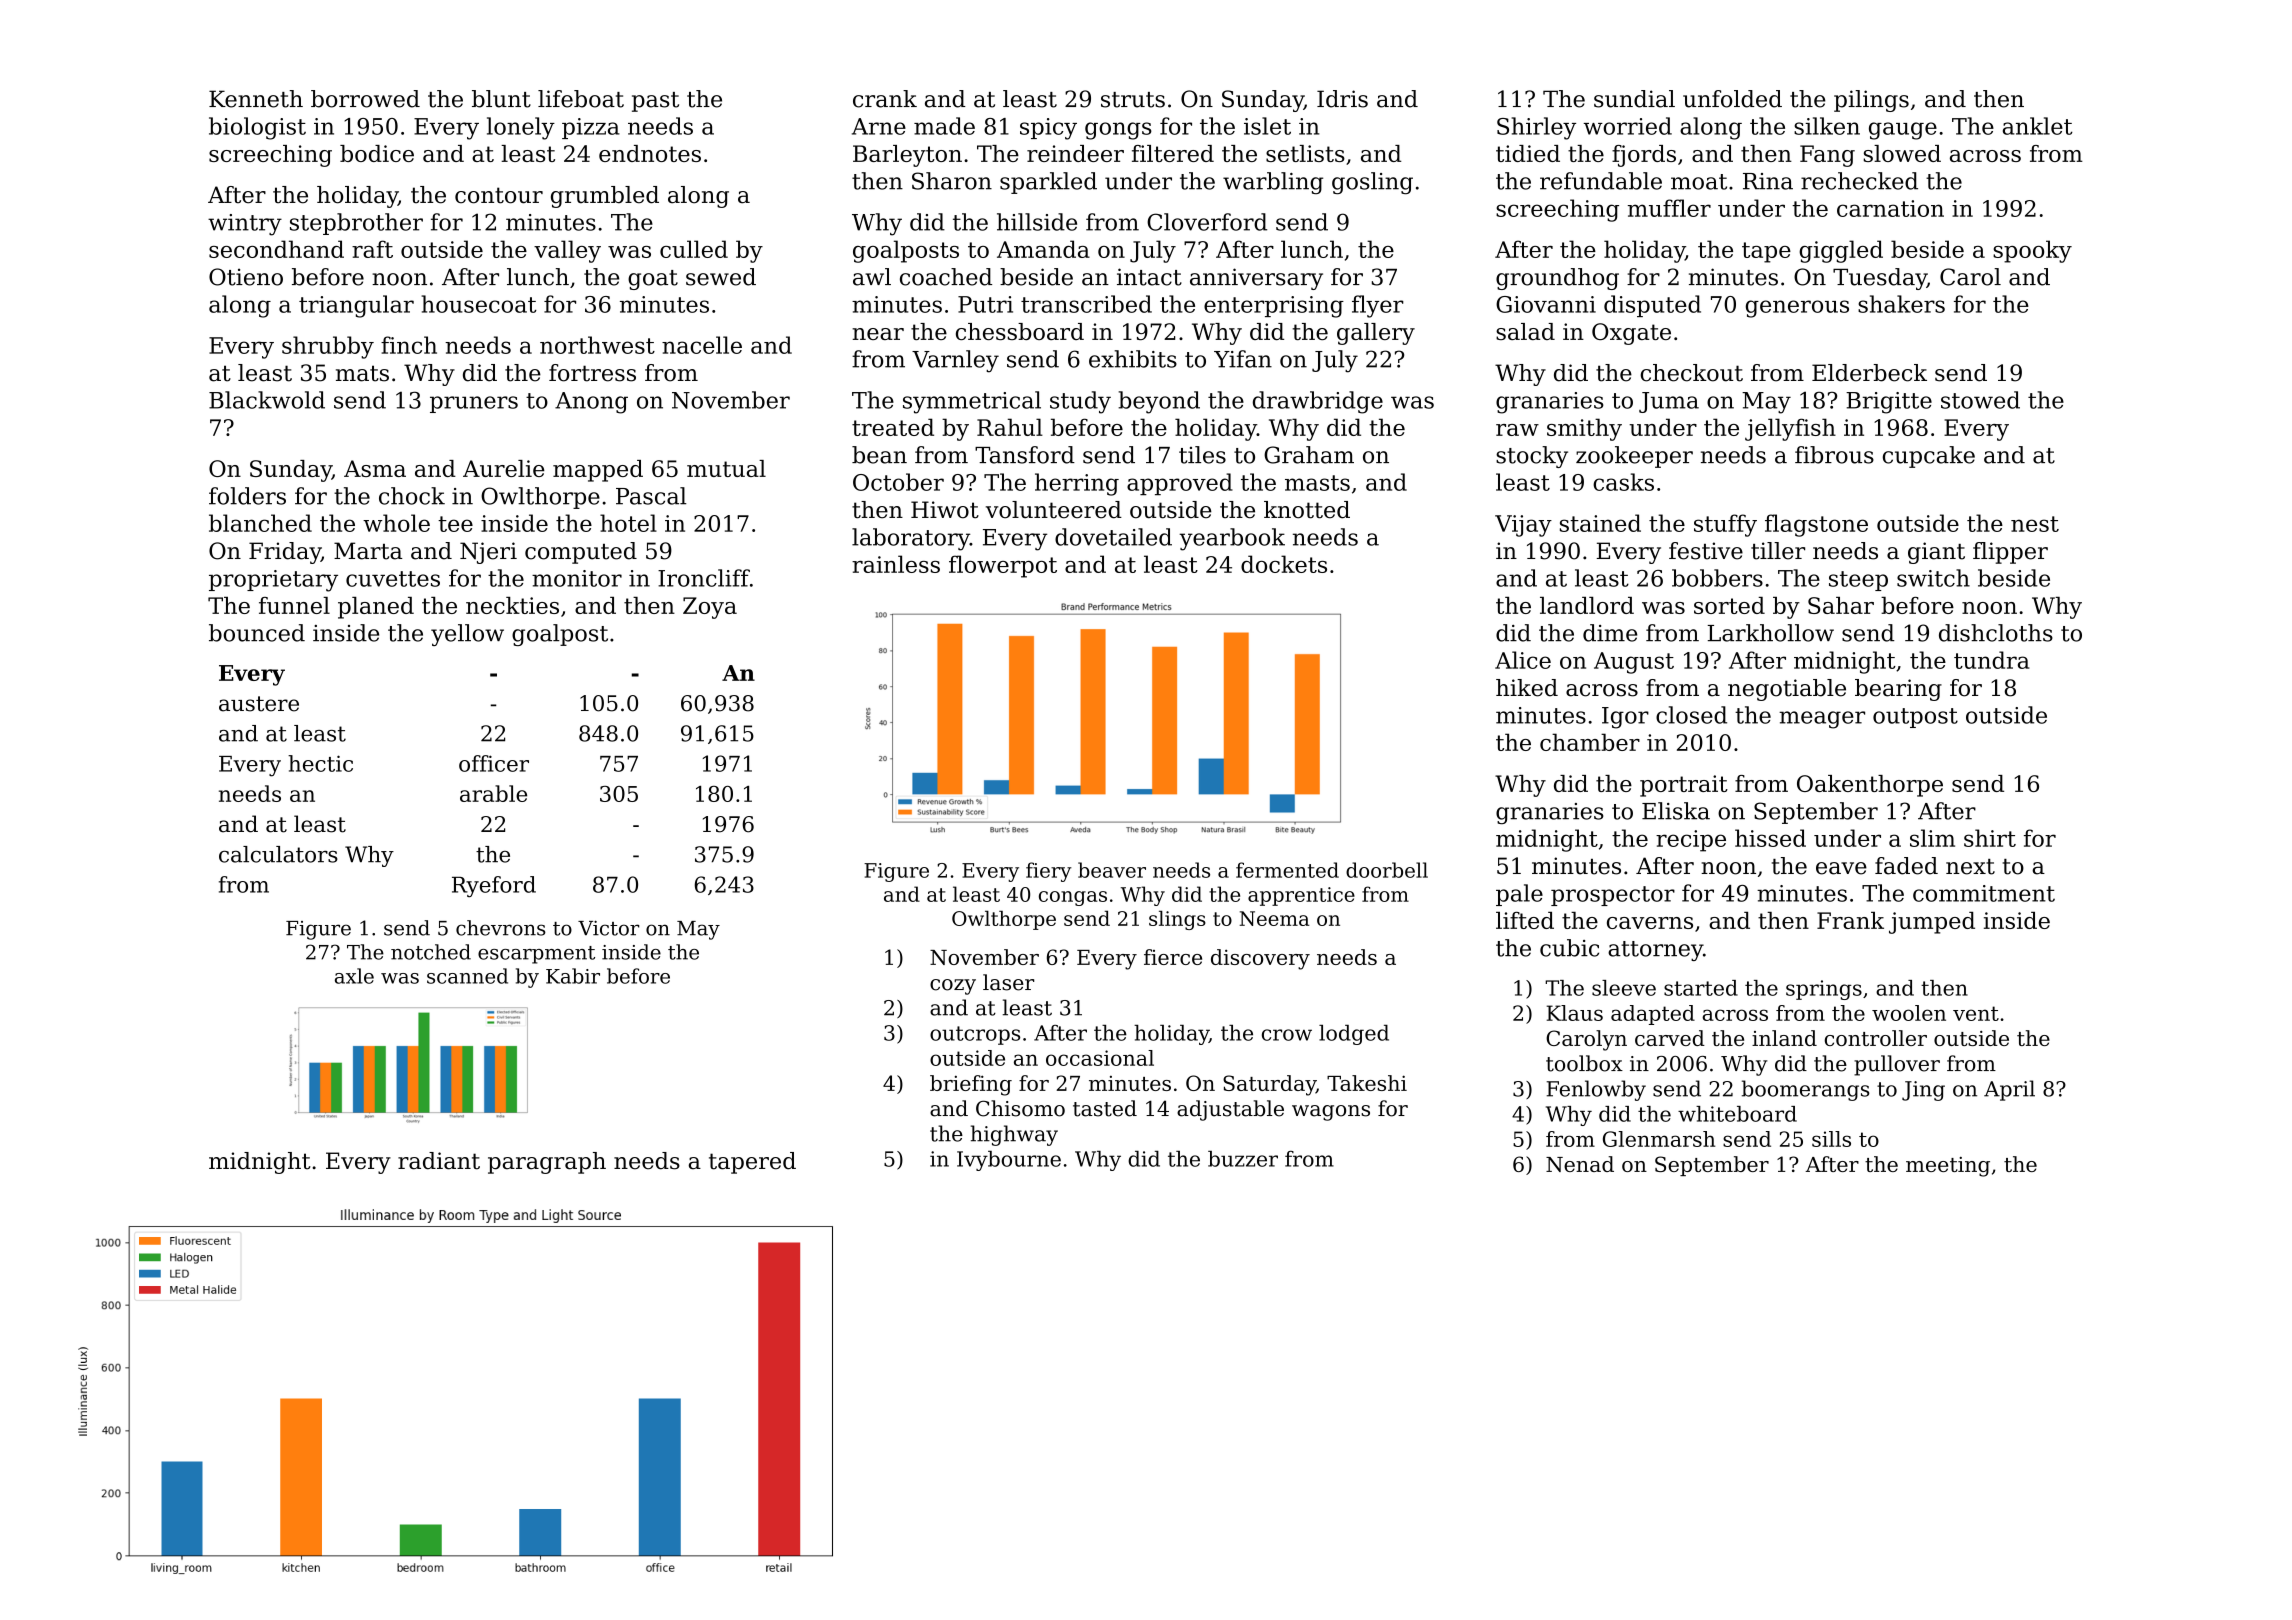 The width and height of the screenshot is (2292, 1620). I want to click on radiant, so click(439, 1161).
